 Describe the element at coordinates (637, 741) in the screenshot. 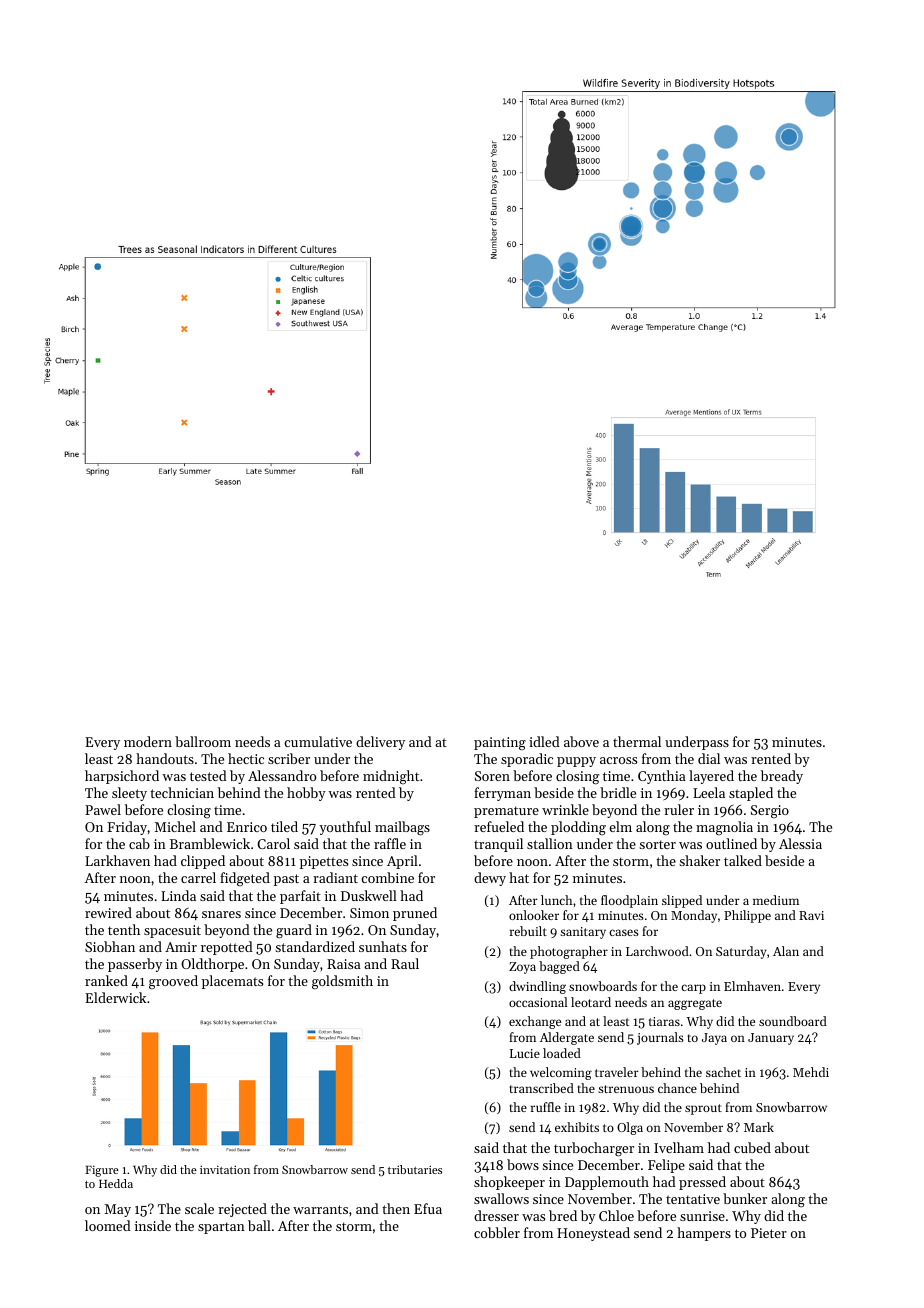

I see `thermal` at that location.
